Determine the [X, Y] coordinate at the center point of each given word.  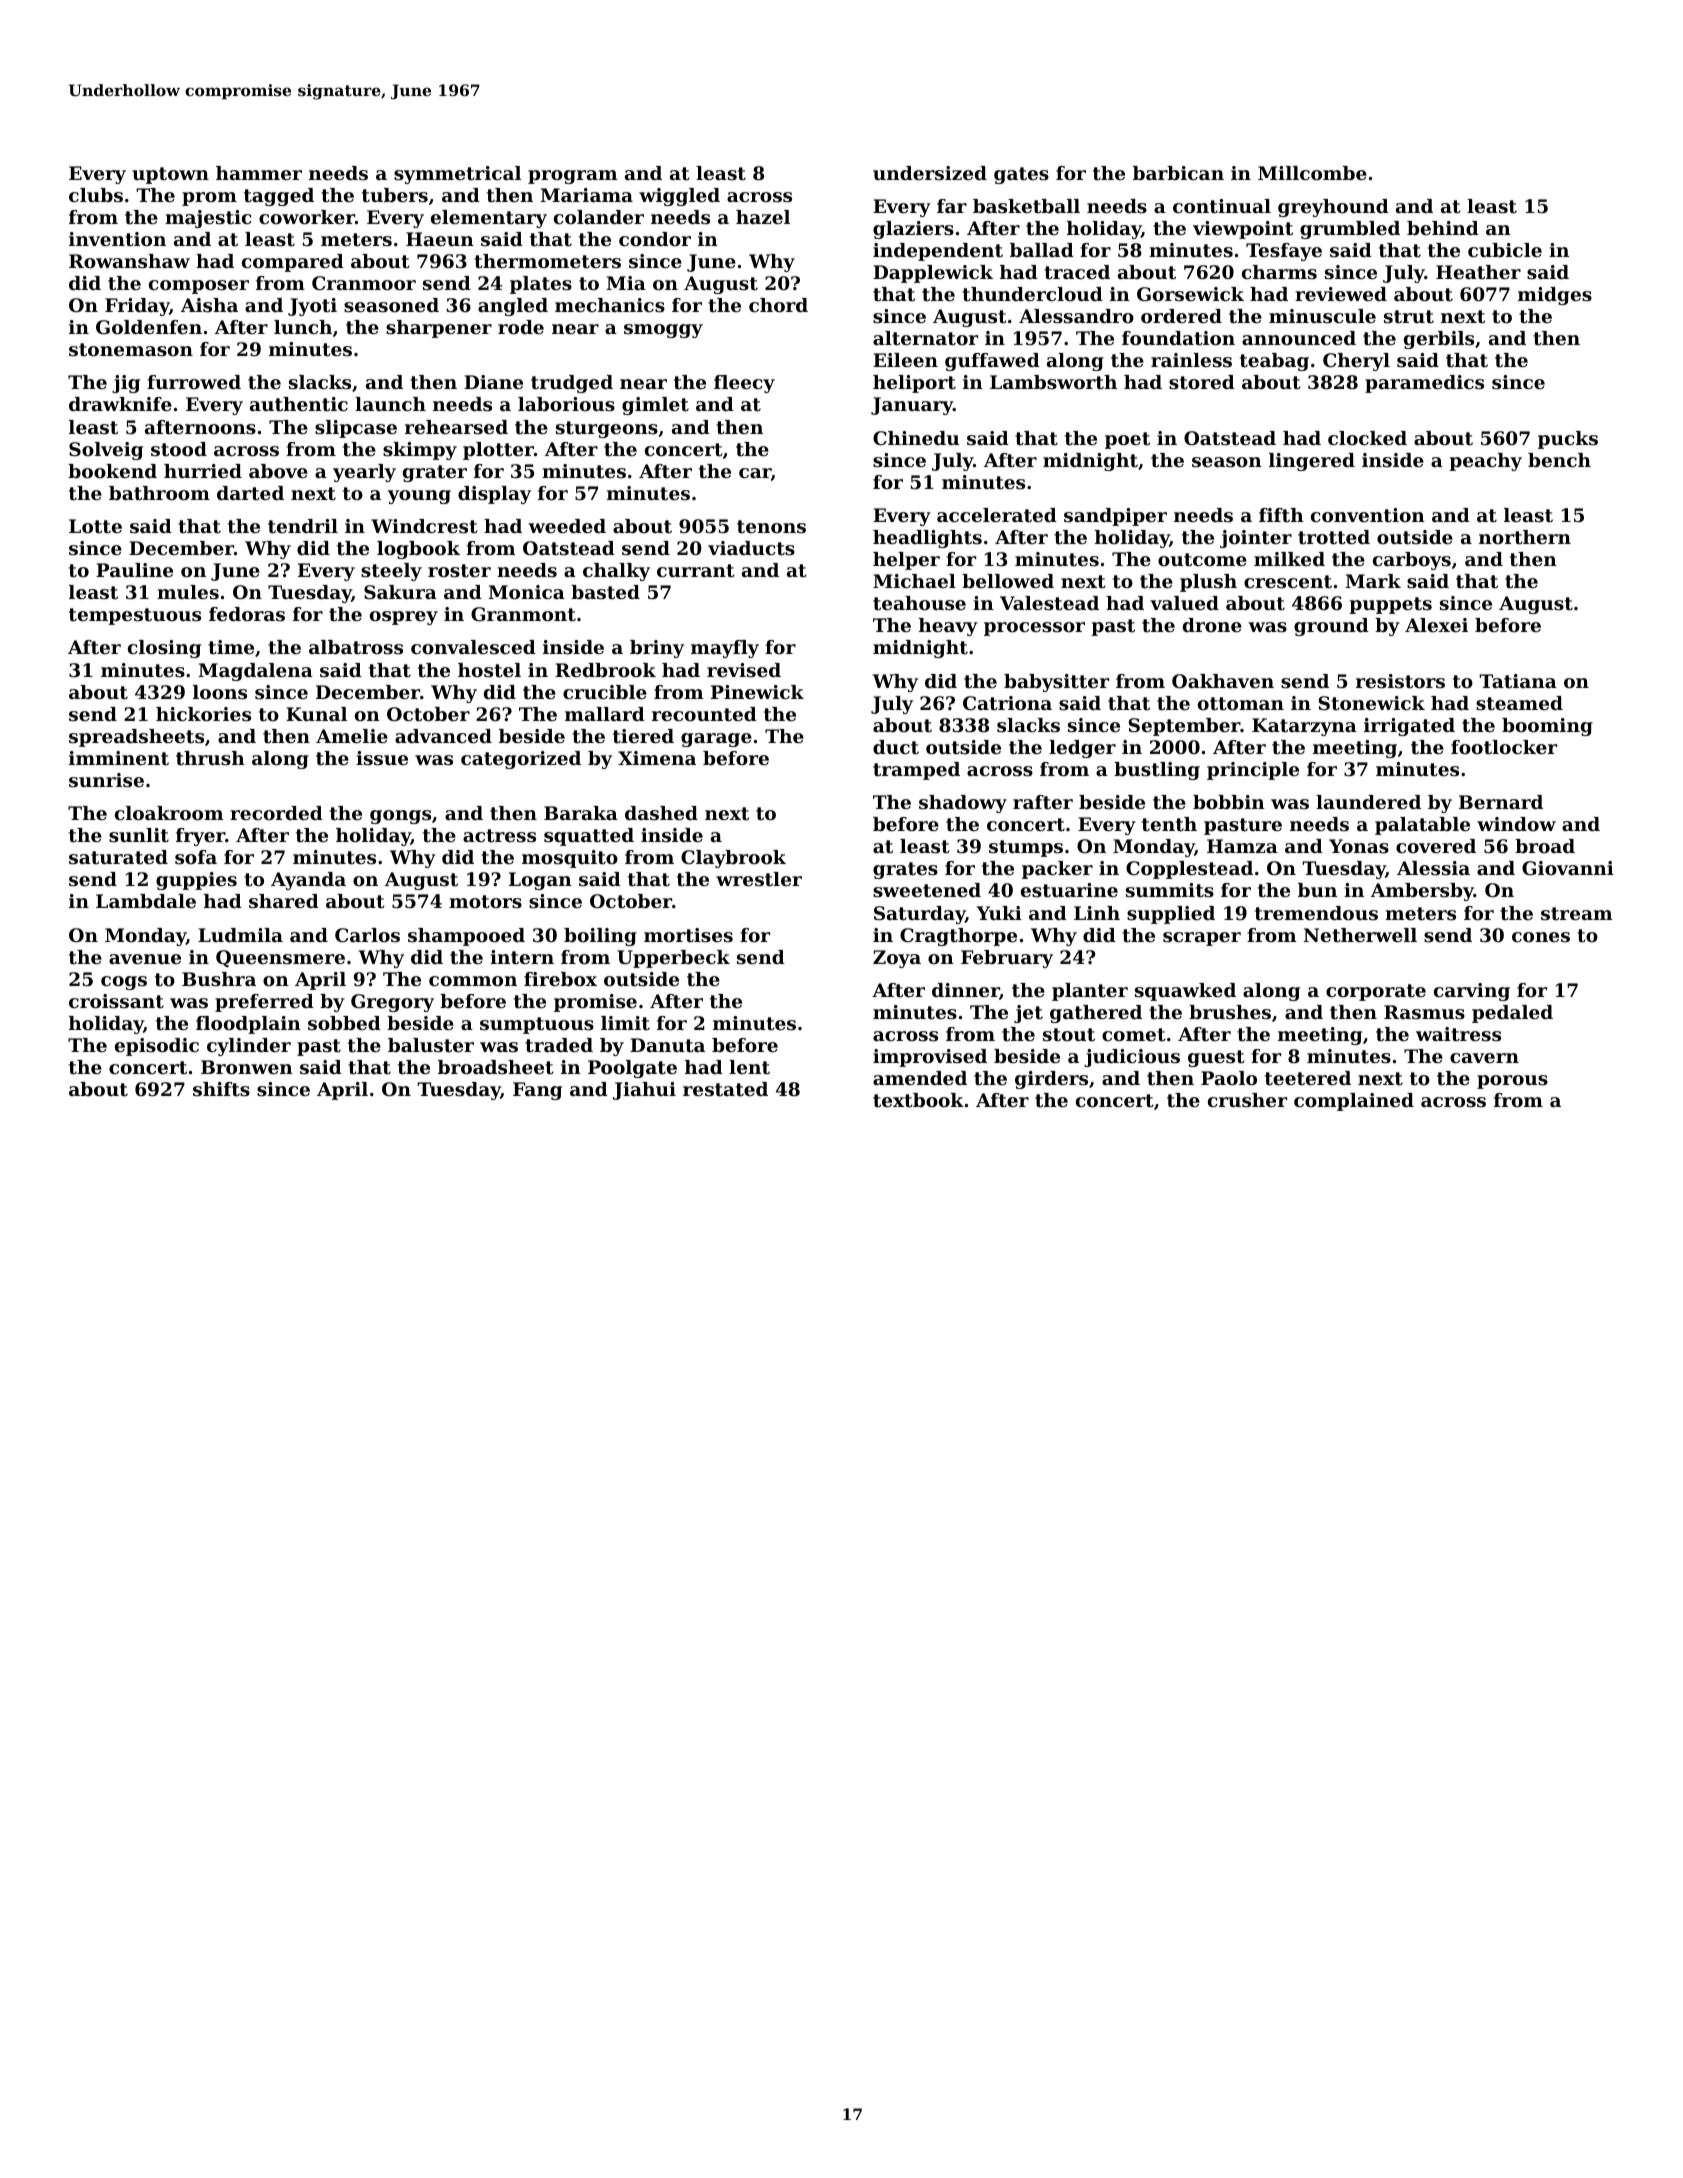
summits [1170, 890]
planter [1090, 992]
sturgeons [607, 429]
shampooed [466, 937]
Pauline [134, 570]
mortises [688, 935]
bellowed [1008, 581]
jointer [1256, 539]
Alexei [1436, 625]
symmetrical [457, 175]
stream [1576, 914]
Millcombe [1312, 173]
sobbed [344, 1023]
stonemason [131, 350]
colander [599, 217]
